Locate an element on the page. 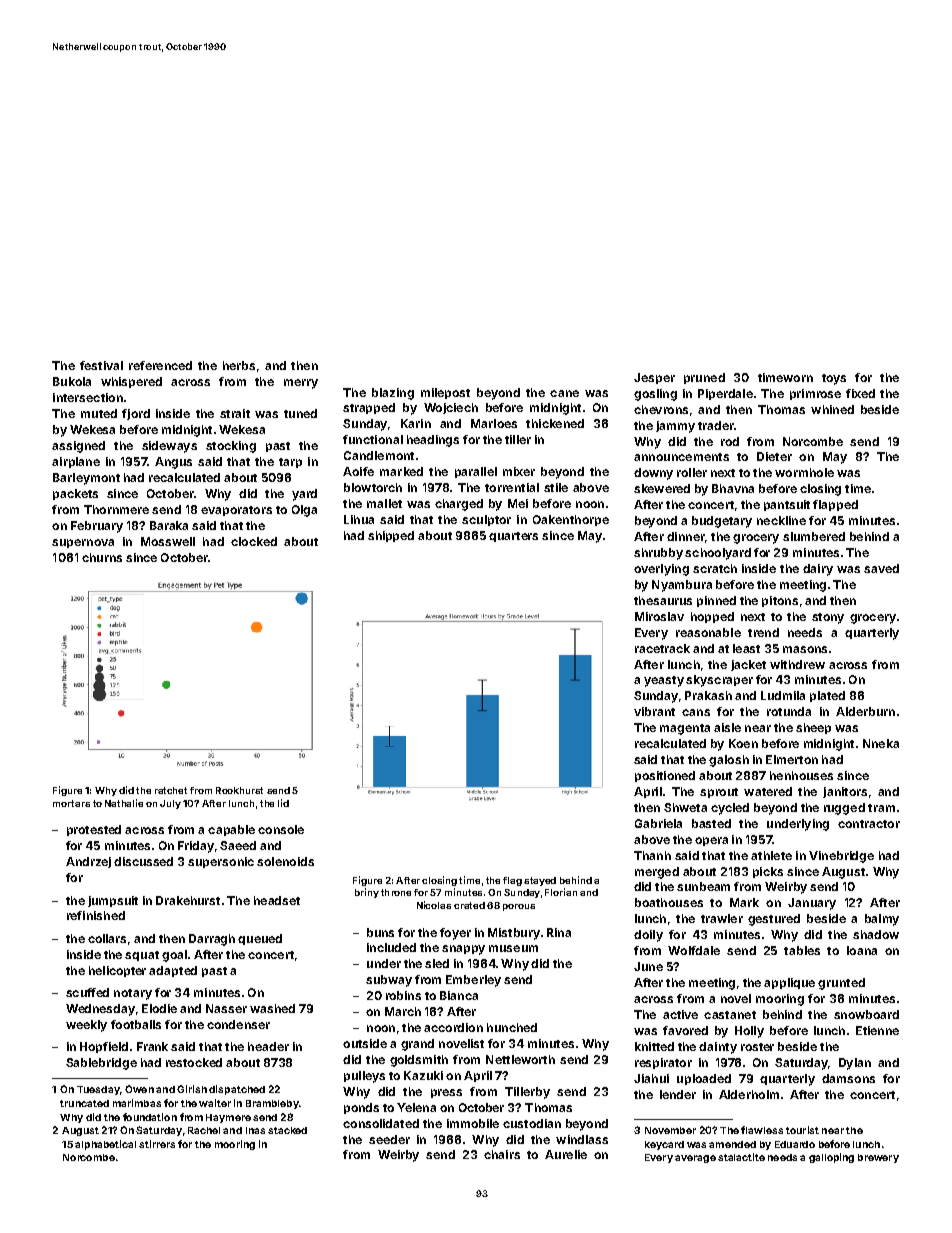 The width and height of the image is (952, 1233). stirrers is located at coordinates (157, 1144).
